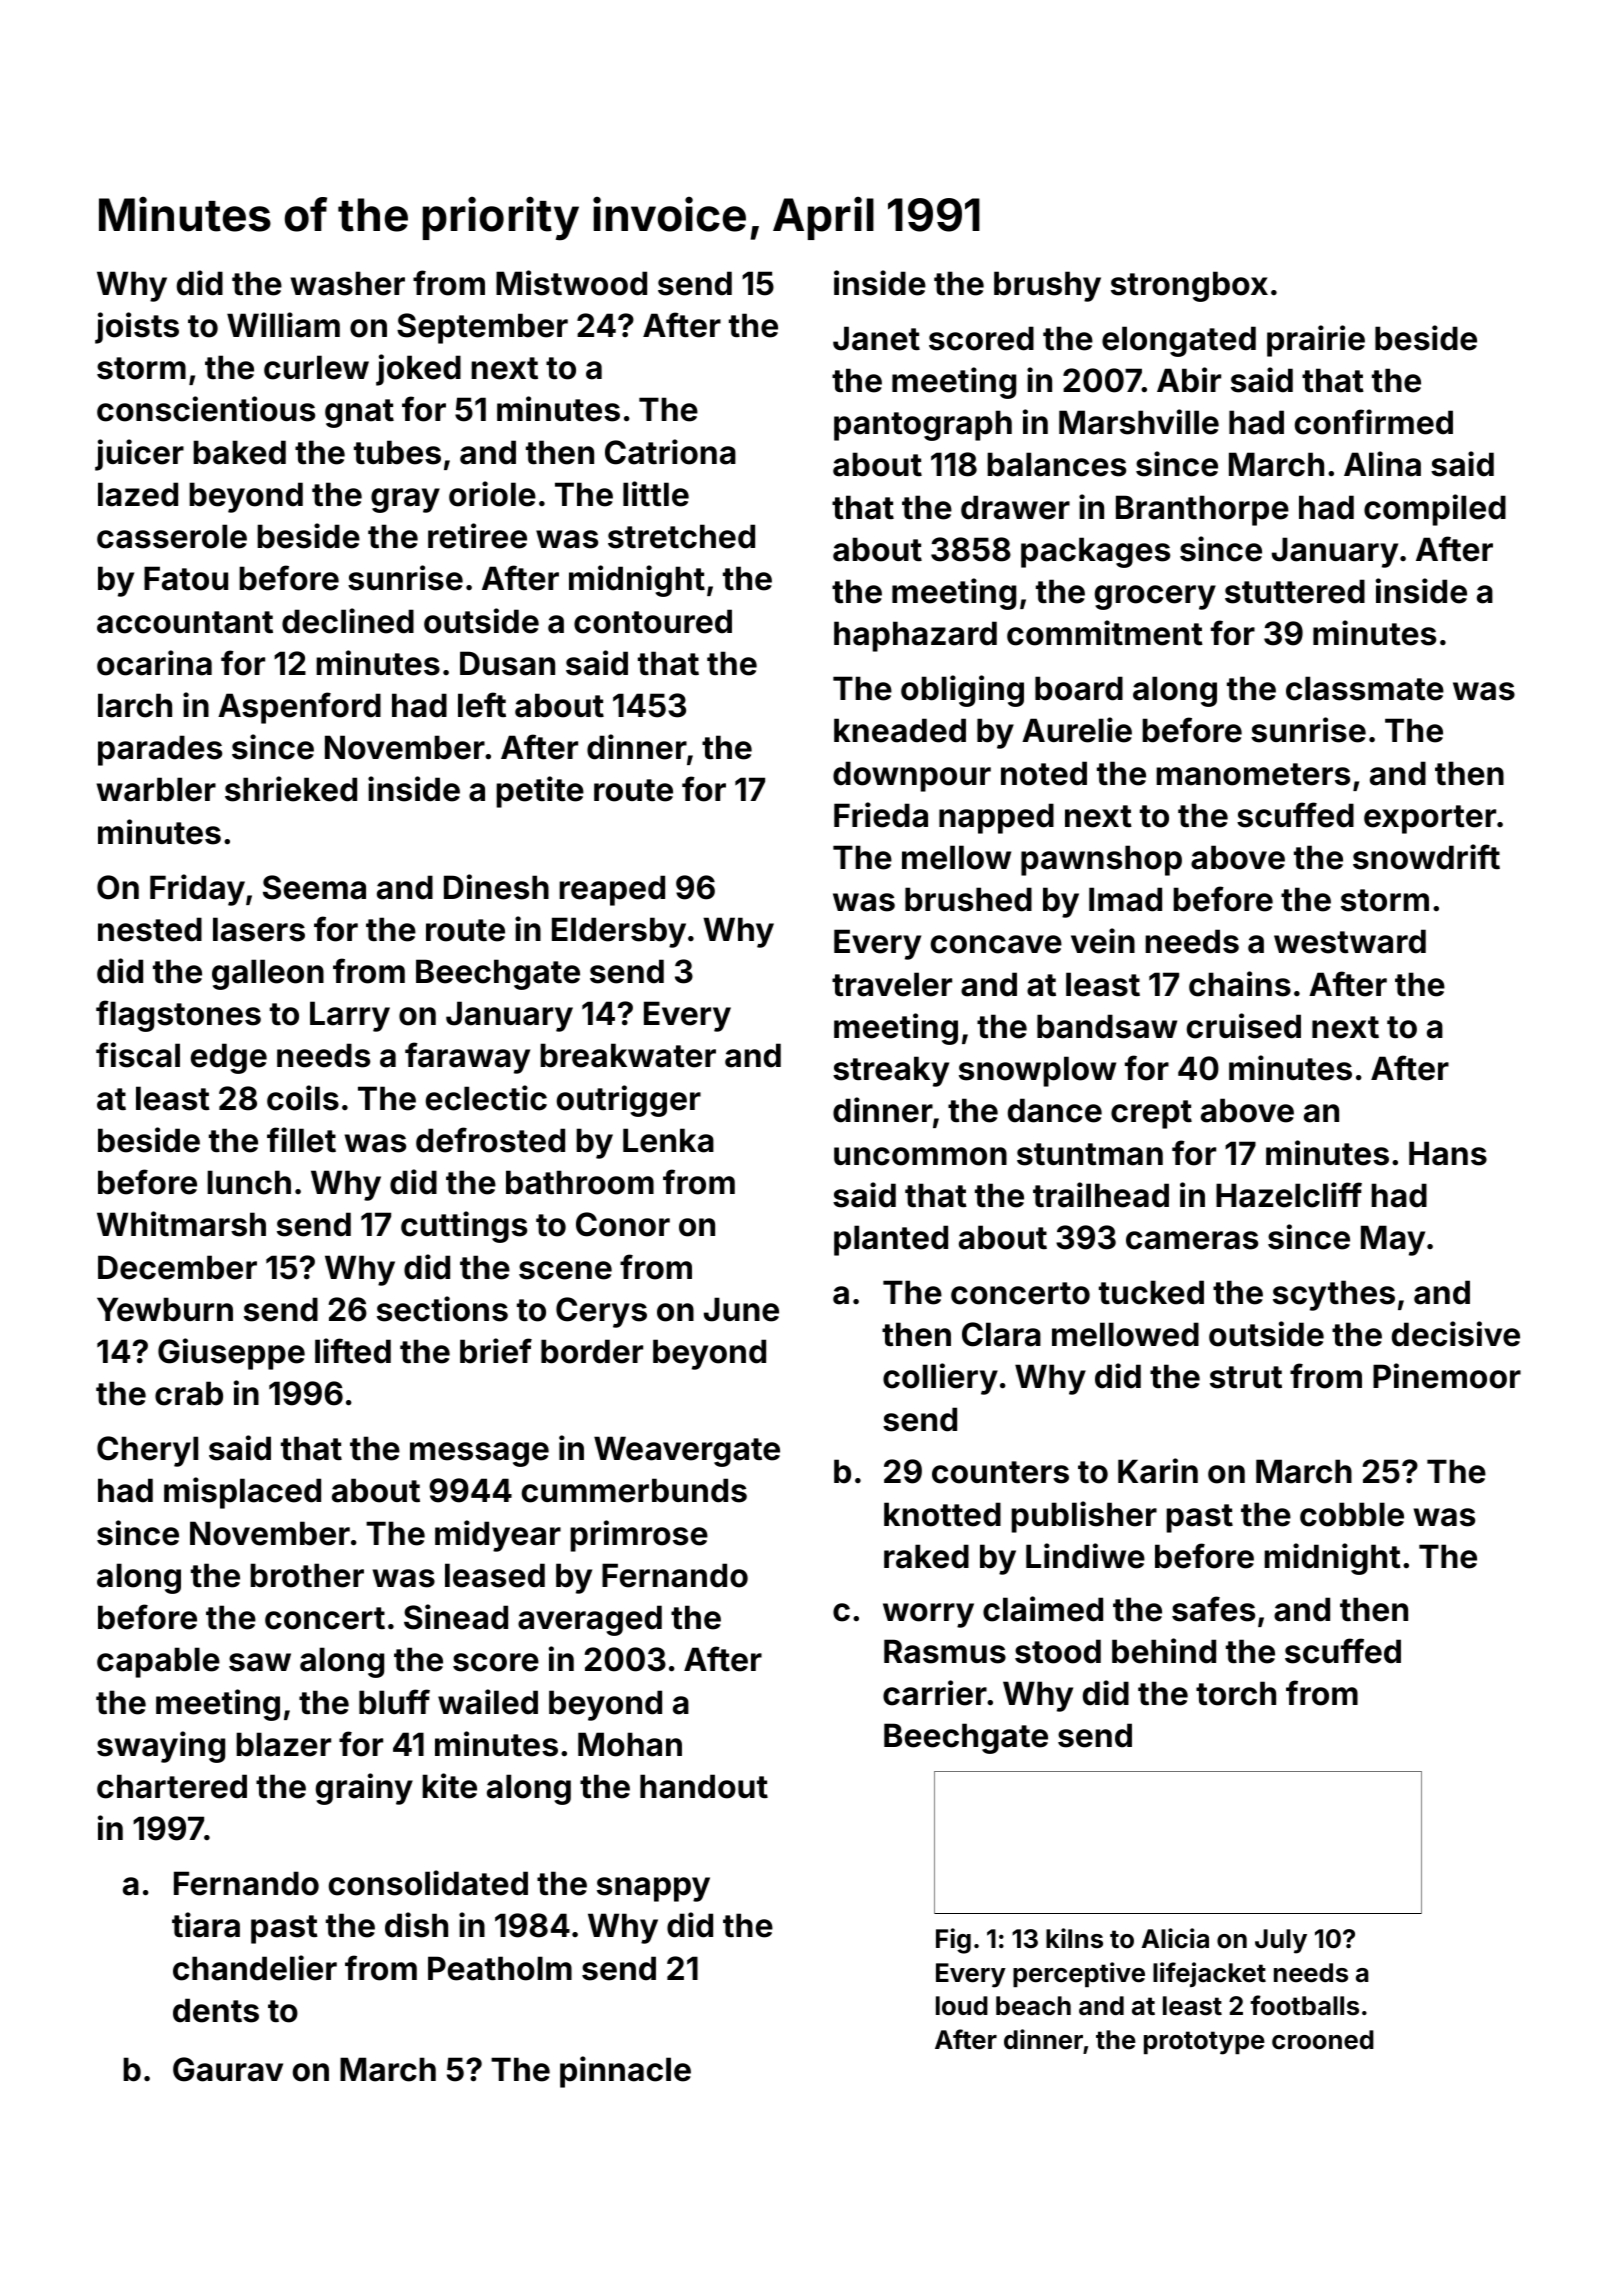  Describe the element at coordinates (1044, 773) in the page. I see `noted` at that location.
